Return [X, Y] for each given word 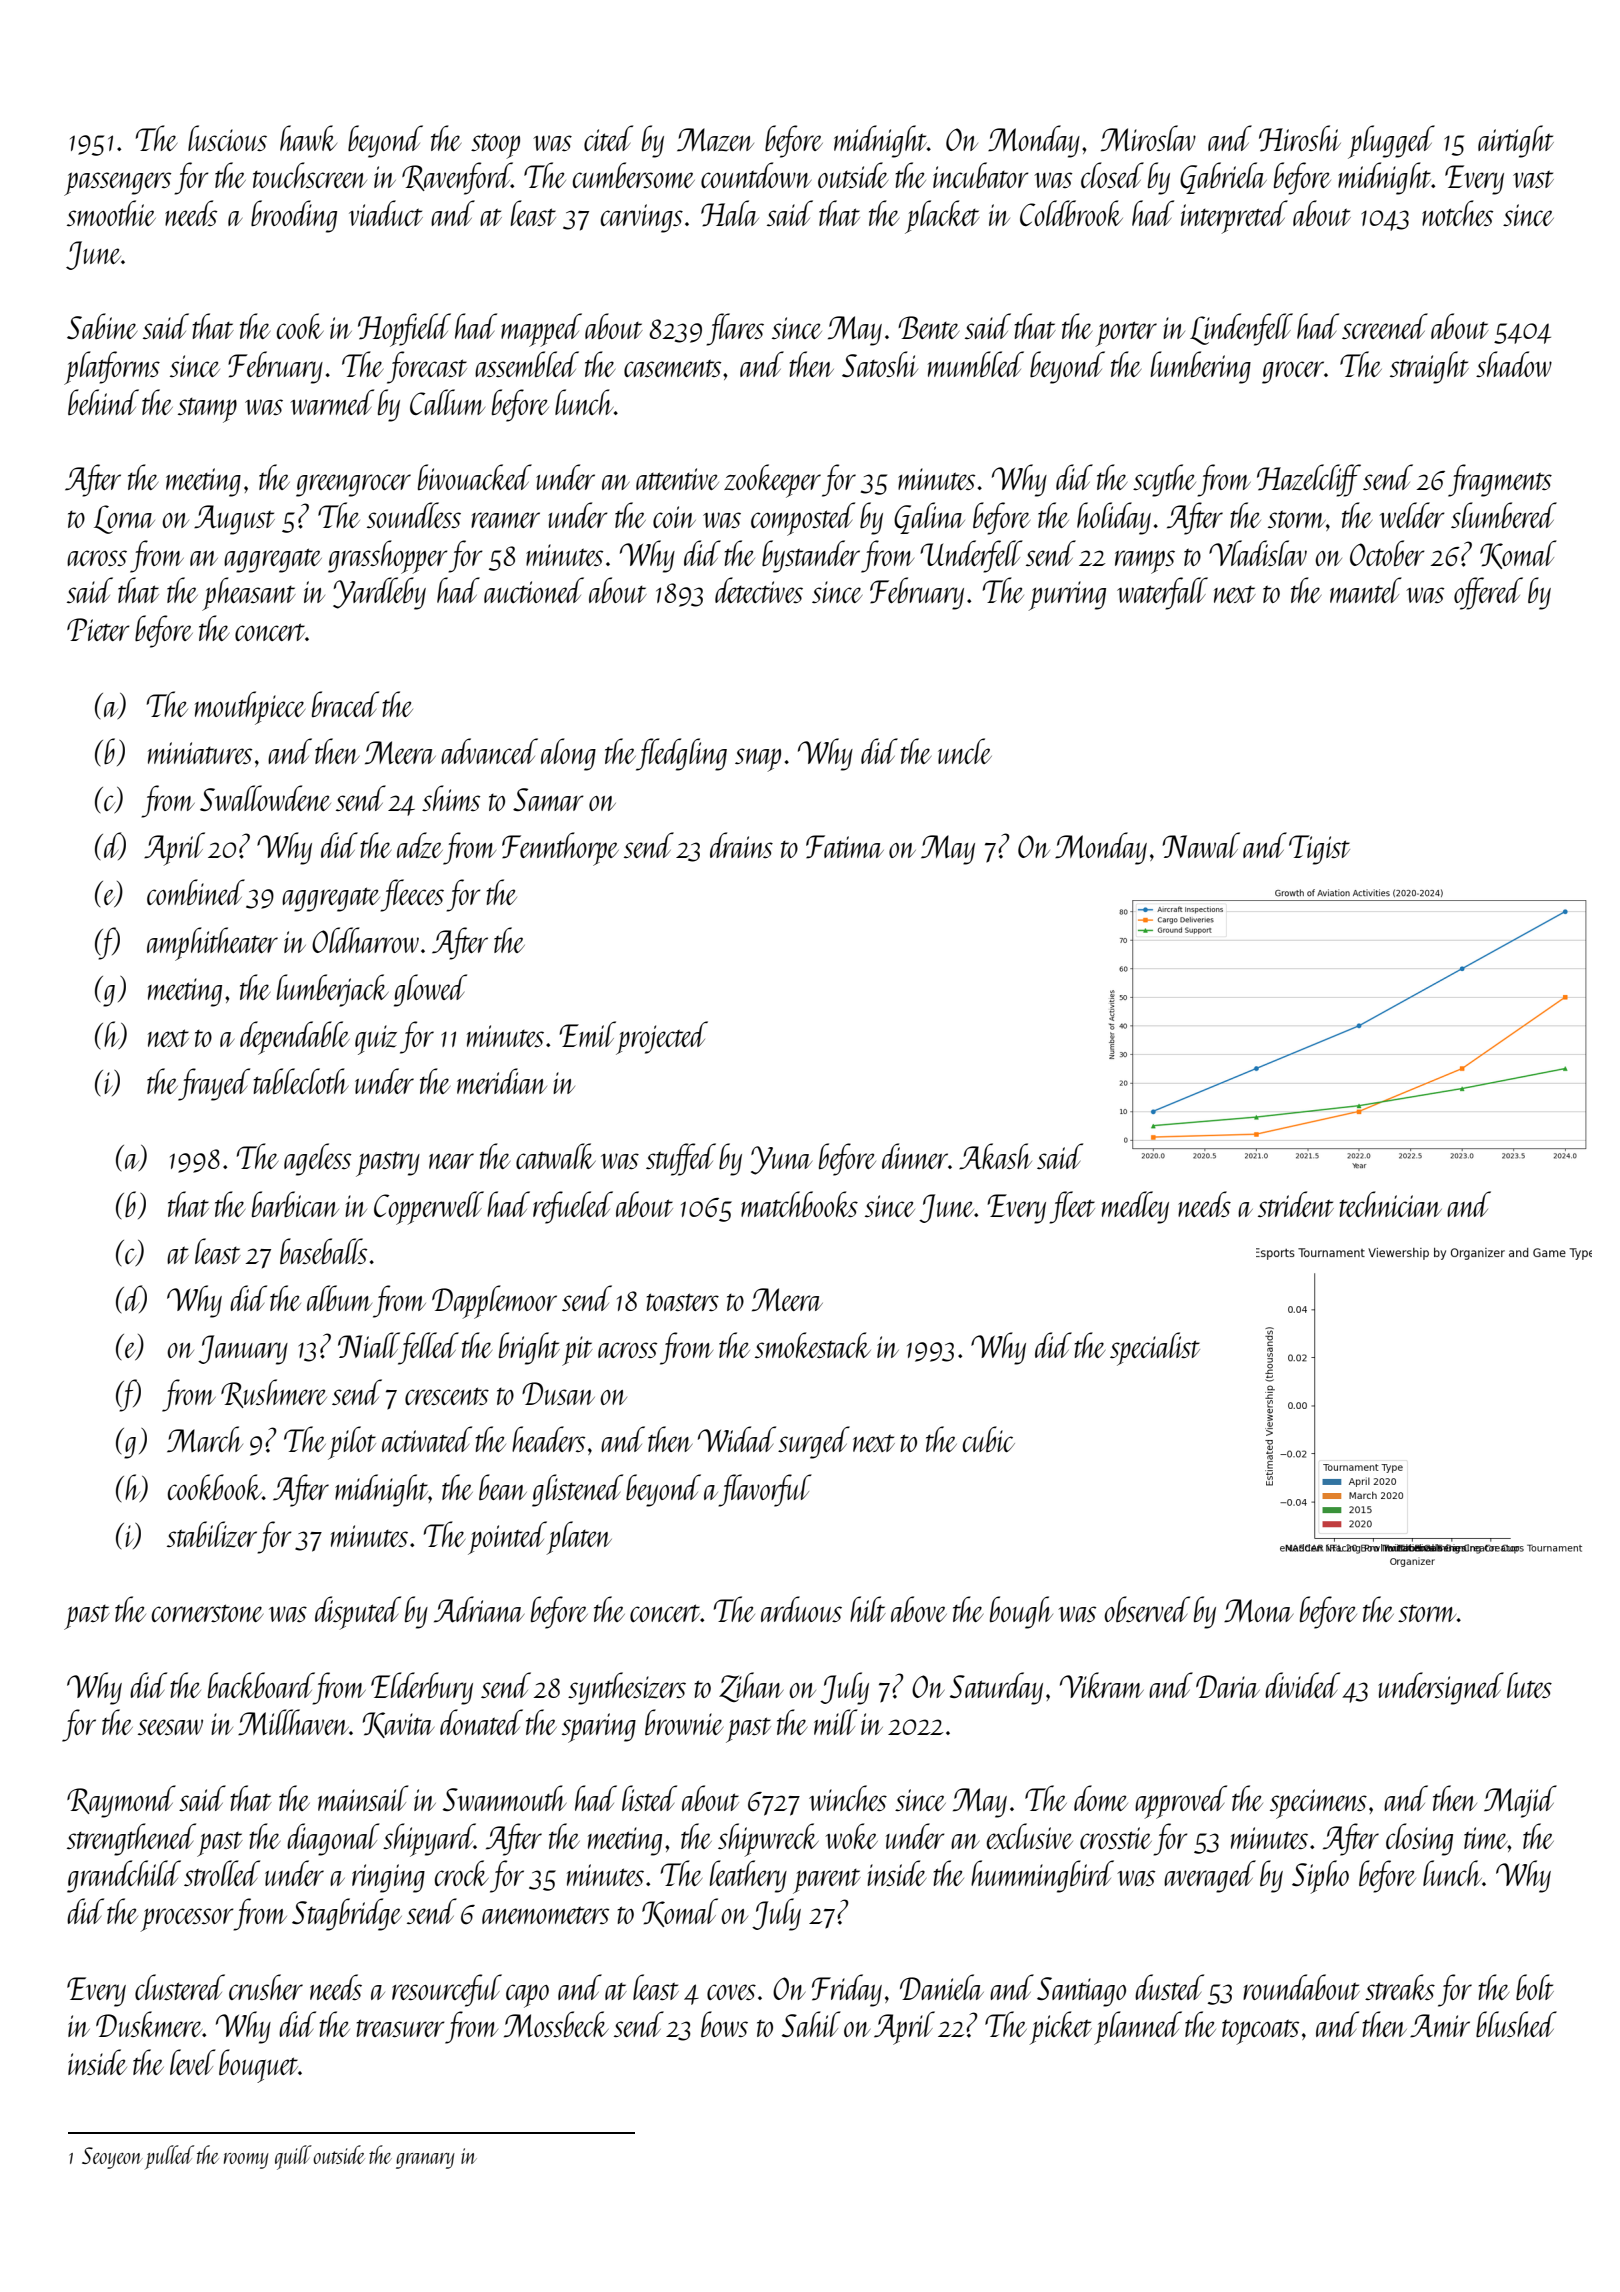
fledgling [681, 754]
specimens [1318, 1804]
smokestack [813, 1345]
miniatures [200, 753]
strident [1296, 1204]
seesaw [170, 1727]
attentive [677, 479]
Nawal [1201, 845]
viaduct [386, 213]
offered [1488, 593]
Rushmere [274, 1393]
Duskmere [149, 2024]
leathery [748, 1876]
